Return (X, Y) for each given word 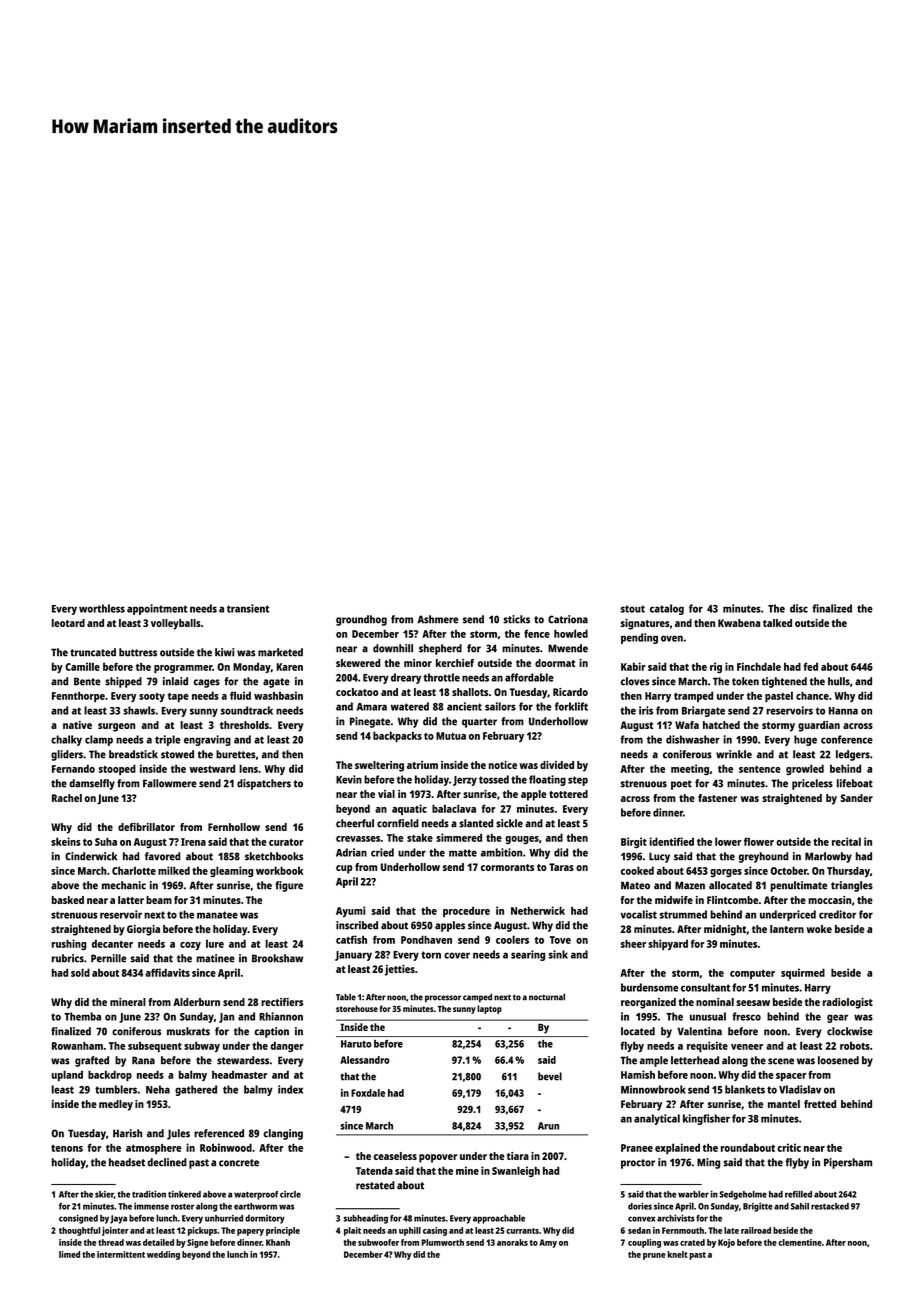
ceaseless (395, 1156)
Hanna (843, 711)
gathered (196, 1090)
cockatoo (357, 692)
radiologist (848, 1003)
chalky (66, 740)
